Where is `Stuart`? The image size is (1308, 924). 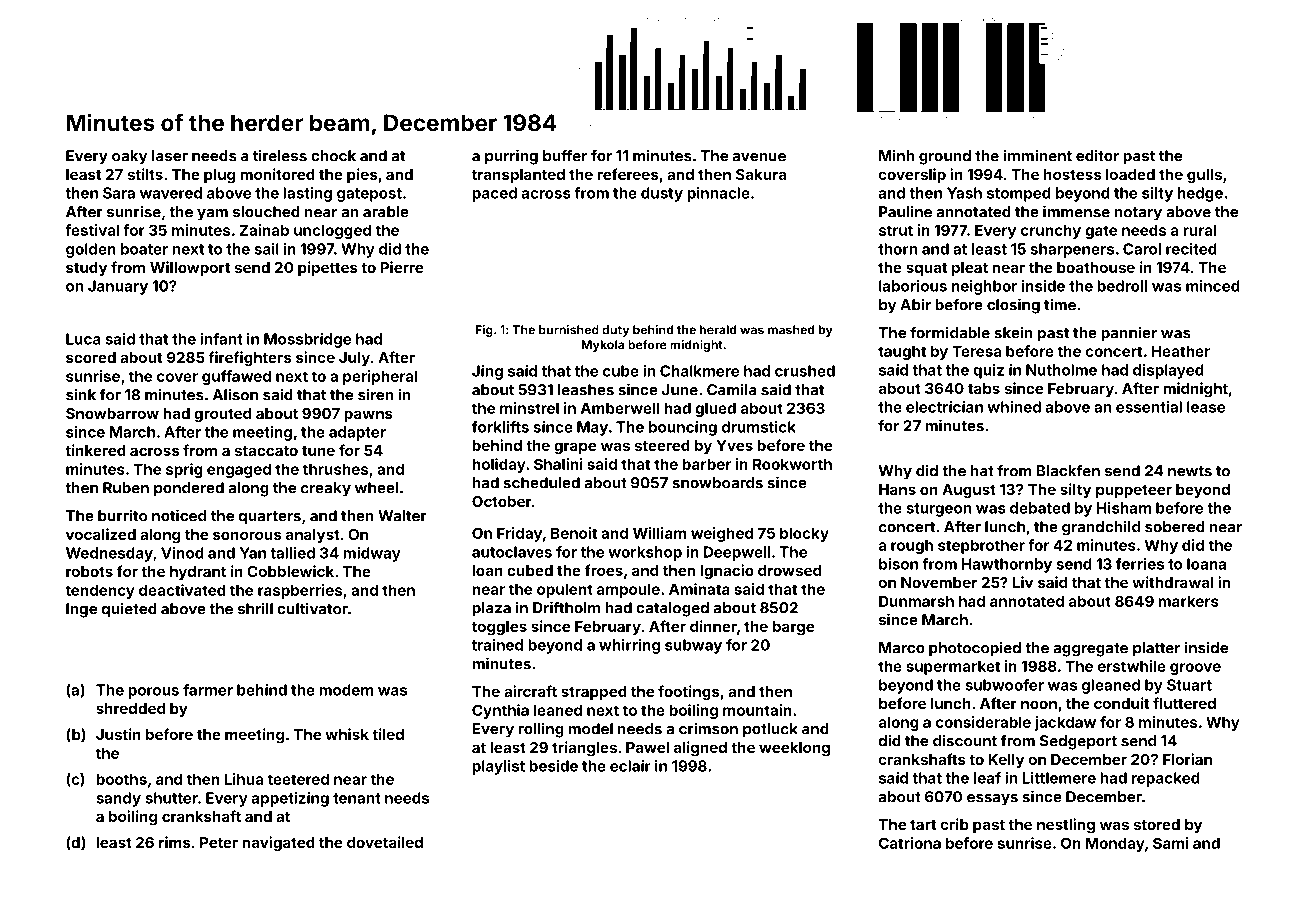
Stuart is located at coordinates (1189, 685).
